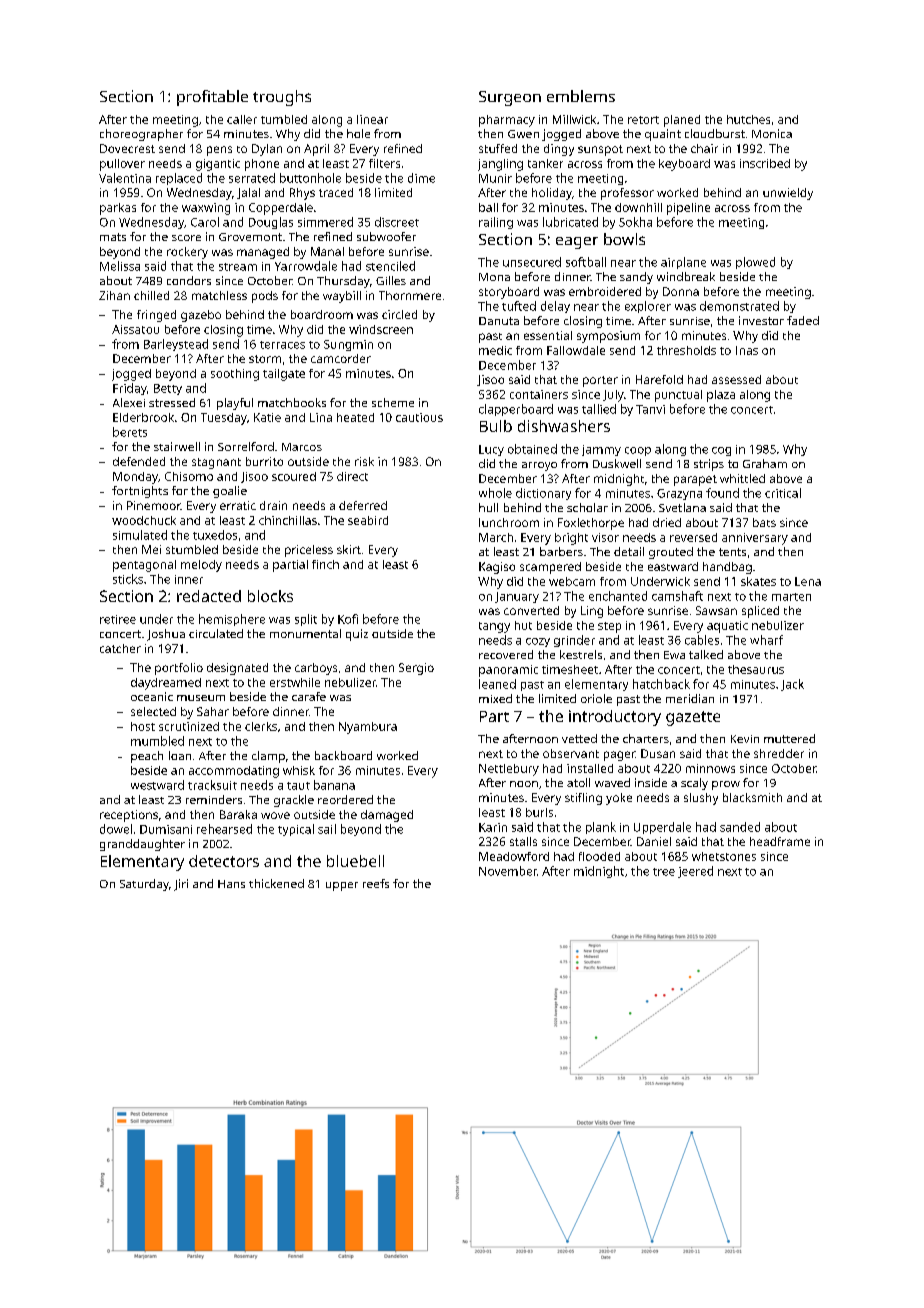 The image size is (924, 1308). What do you see at coordinates (792, 685) in the document?
I see `Jack` at bounding box center [792, 685].
